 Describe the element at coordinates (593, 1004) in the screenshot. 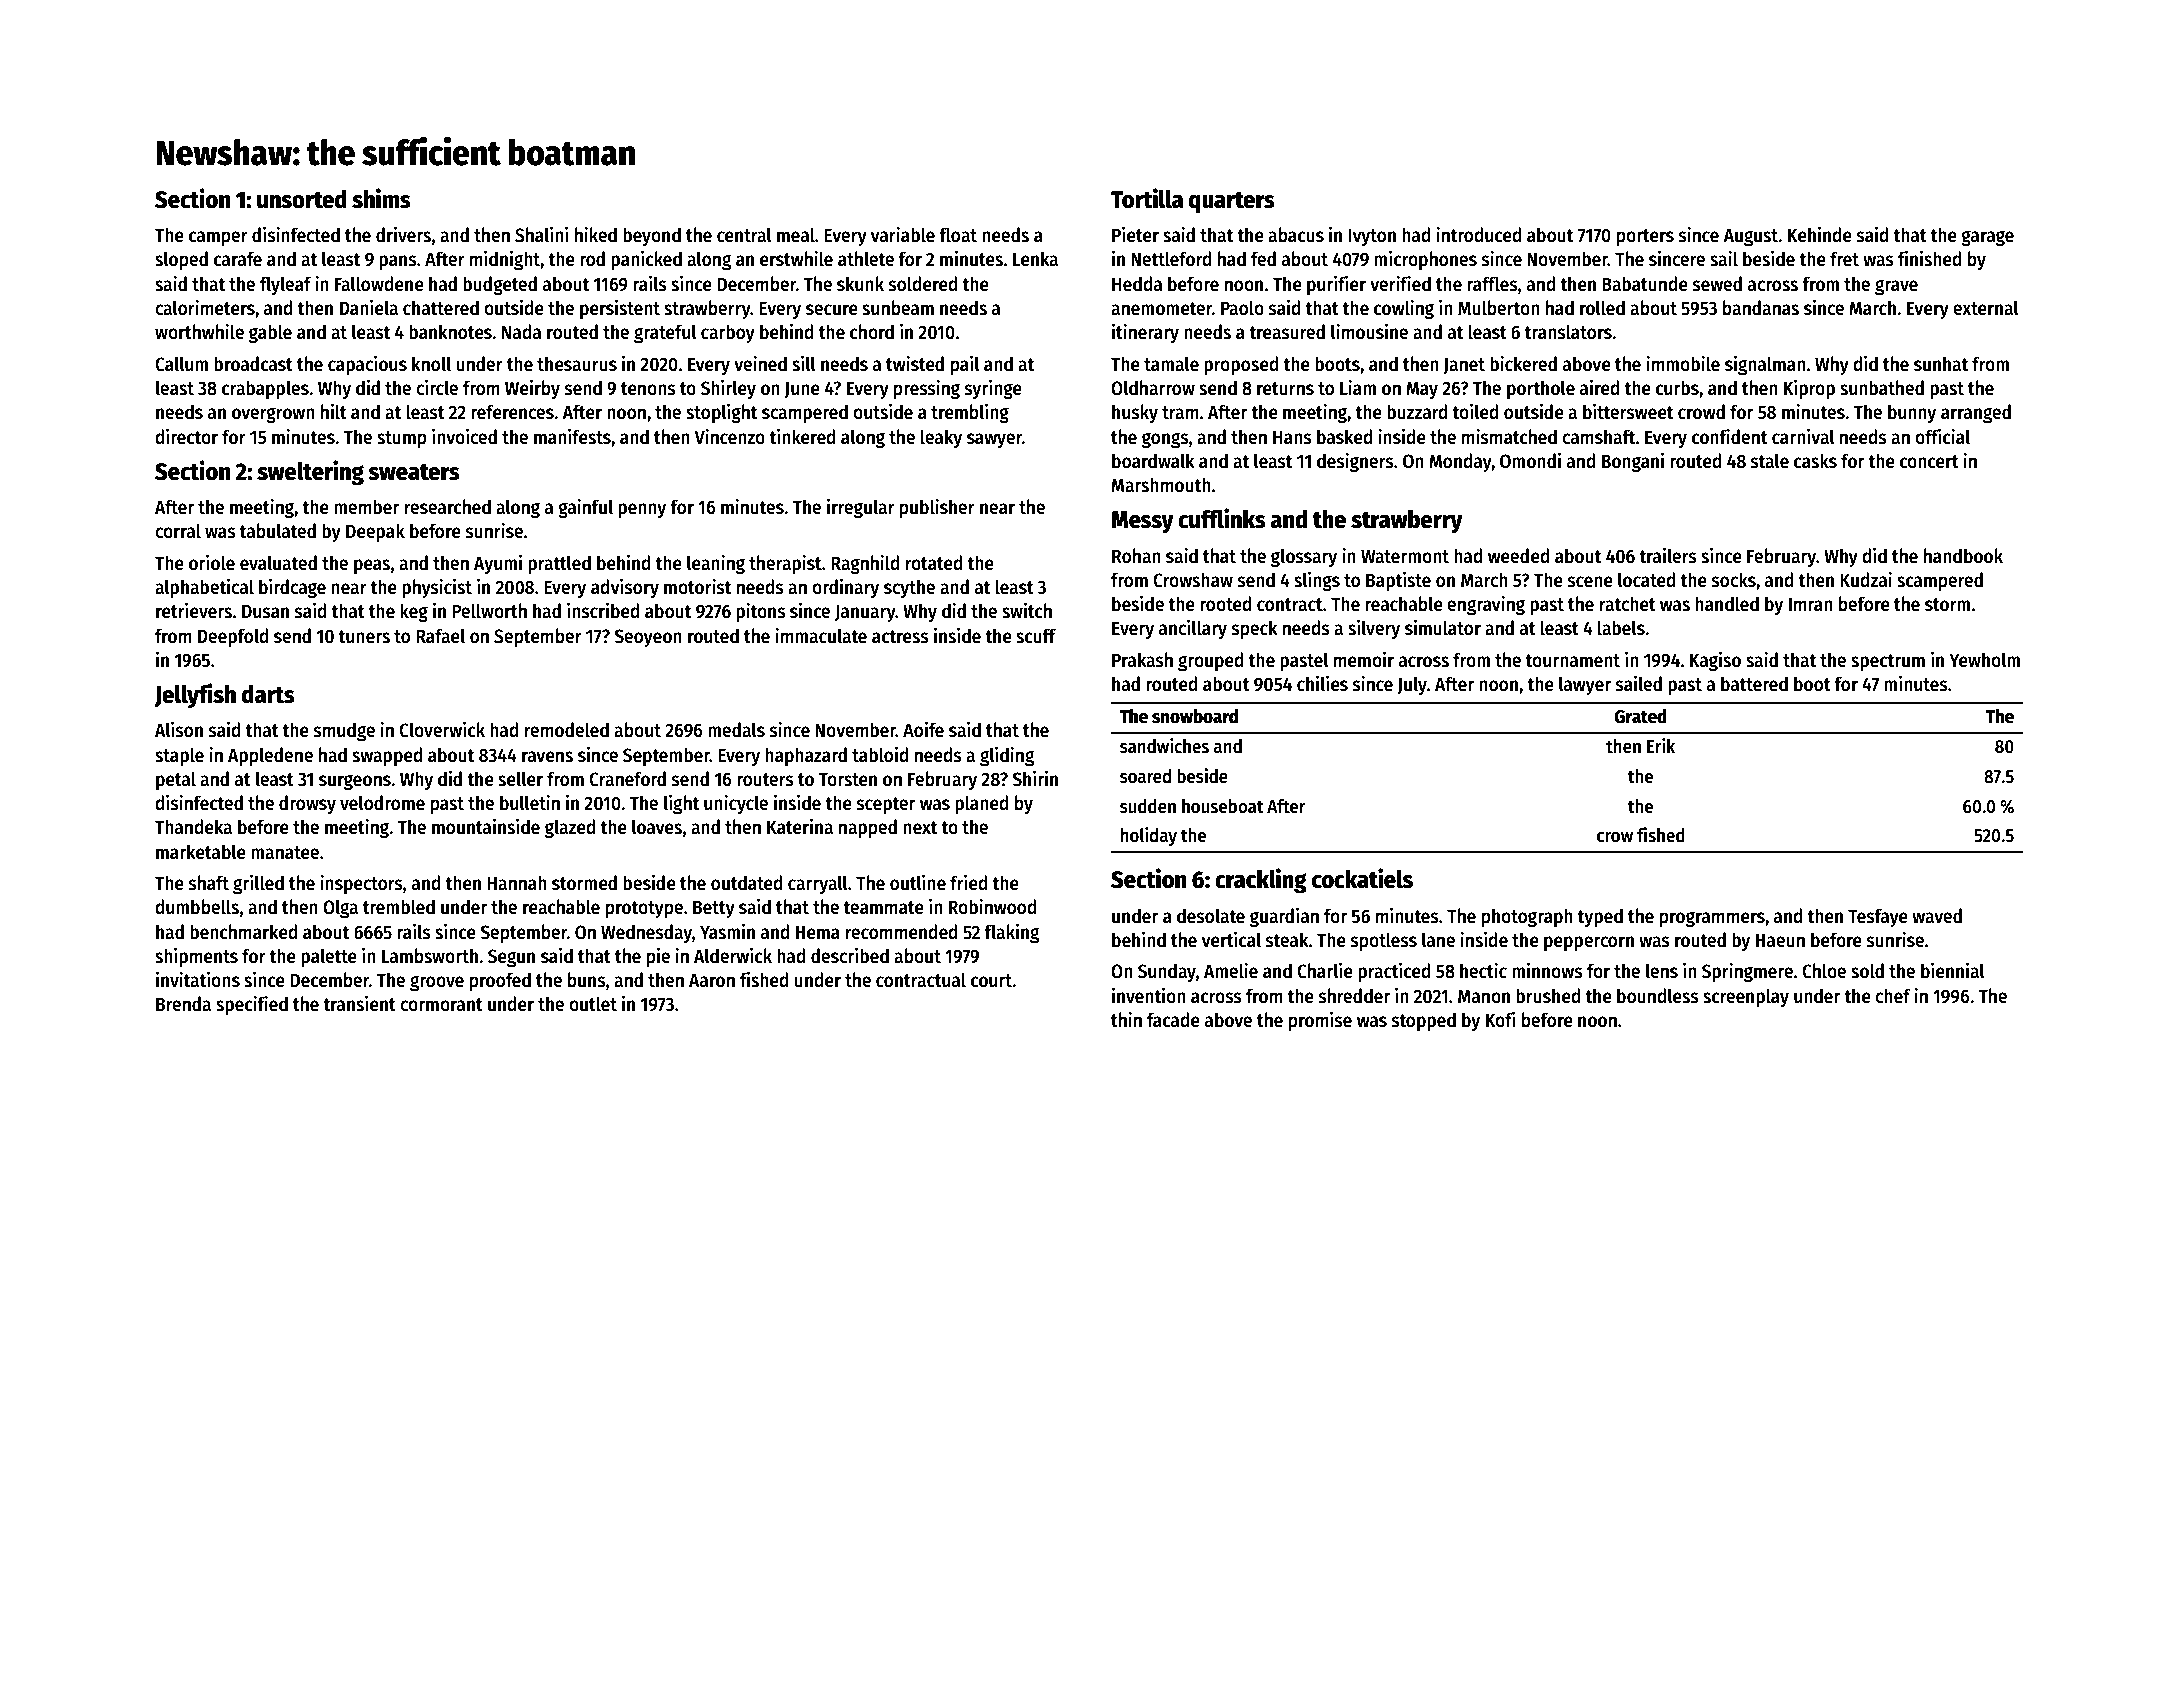

I see `outlet` at that location.
